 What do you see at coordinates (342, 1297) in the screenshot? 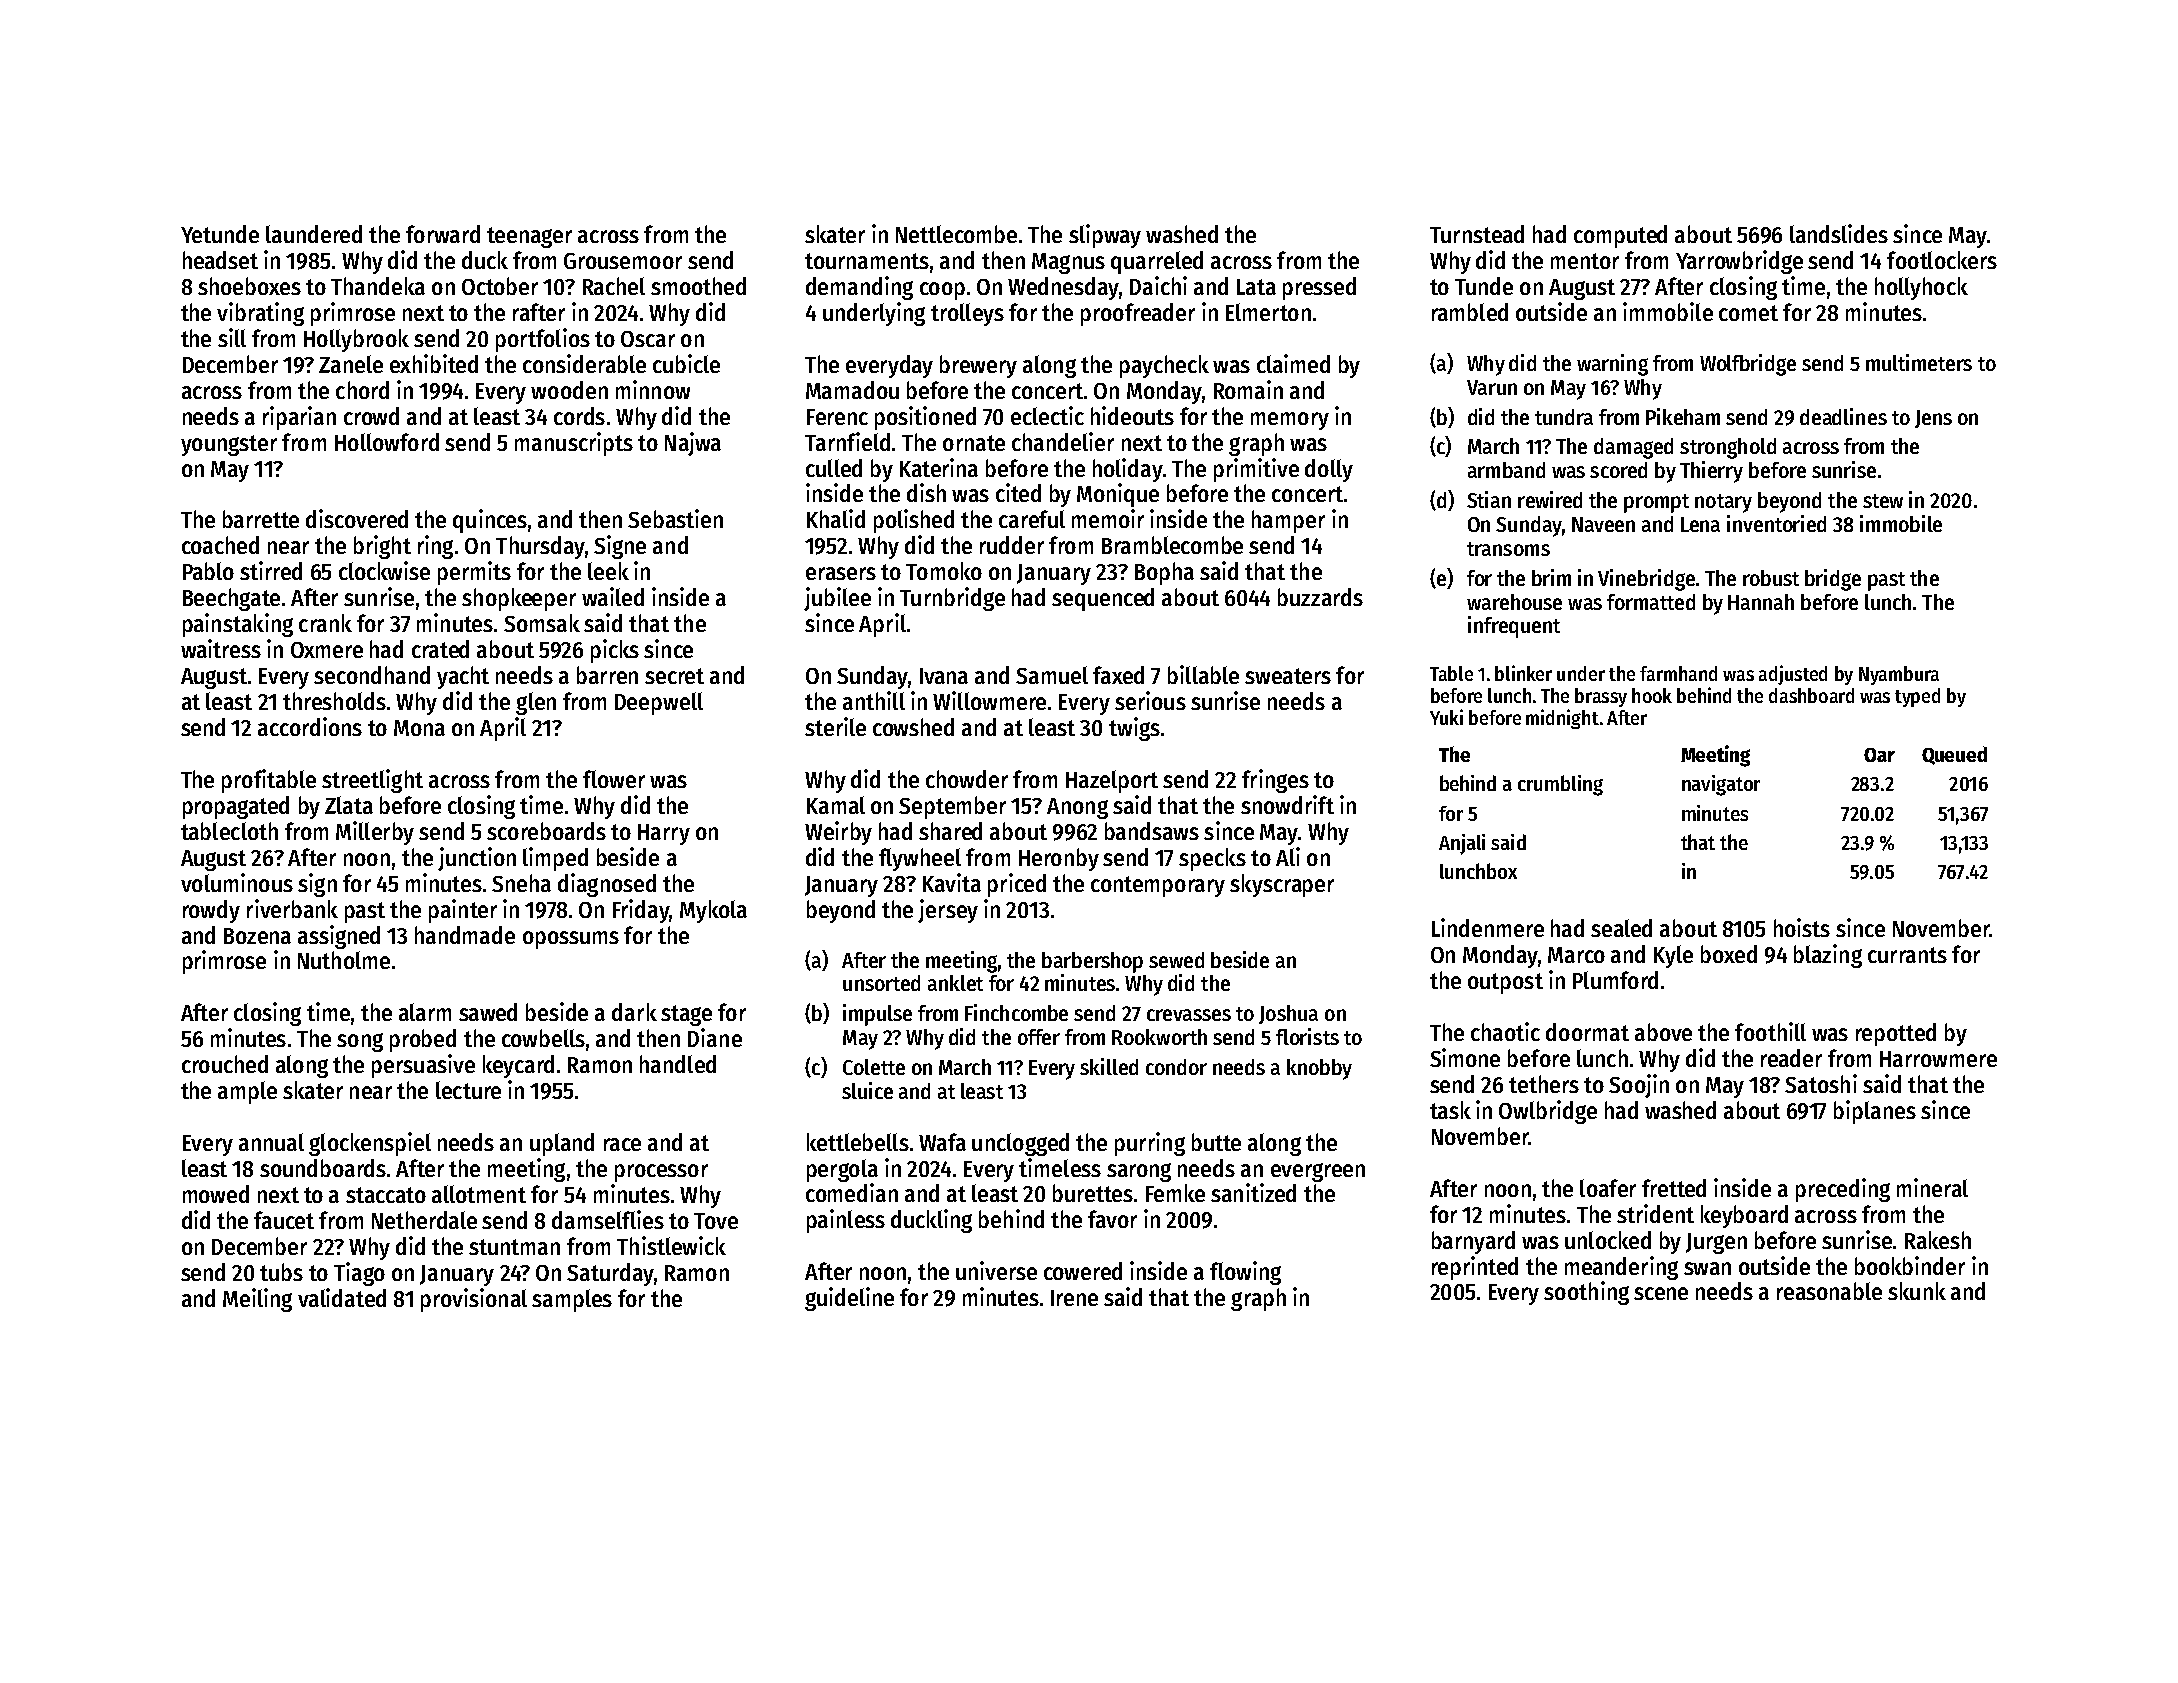
I see `validated` at bounding box center [342, 1297].
